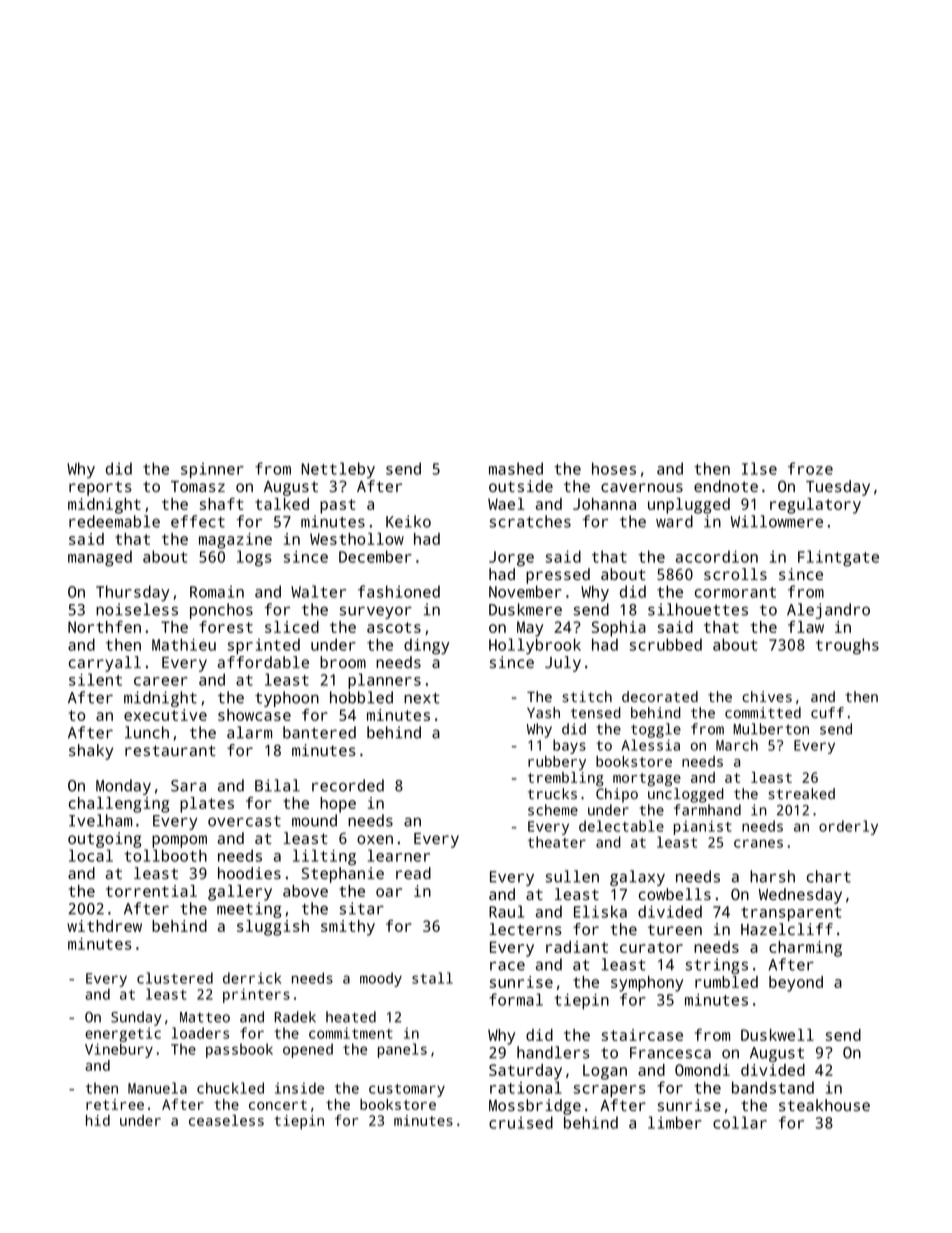  I want to click on Nettleby, so click(338, 470).
